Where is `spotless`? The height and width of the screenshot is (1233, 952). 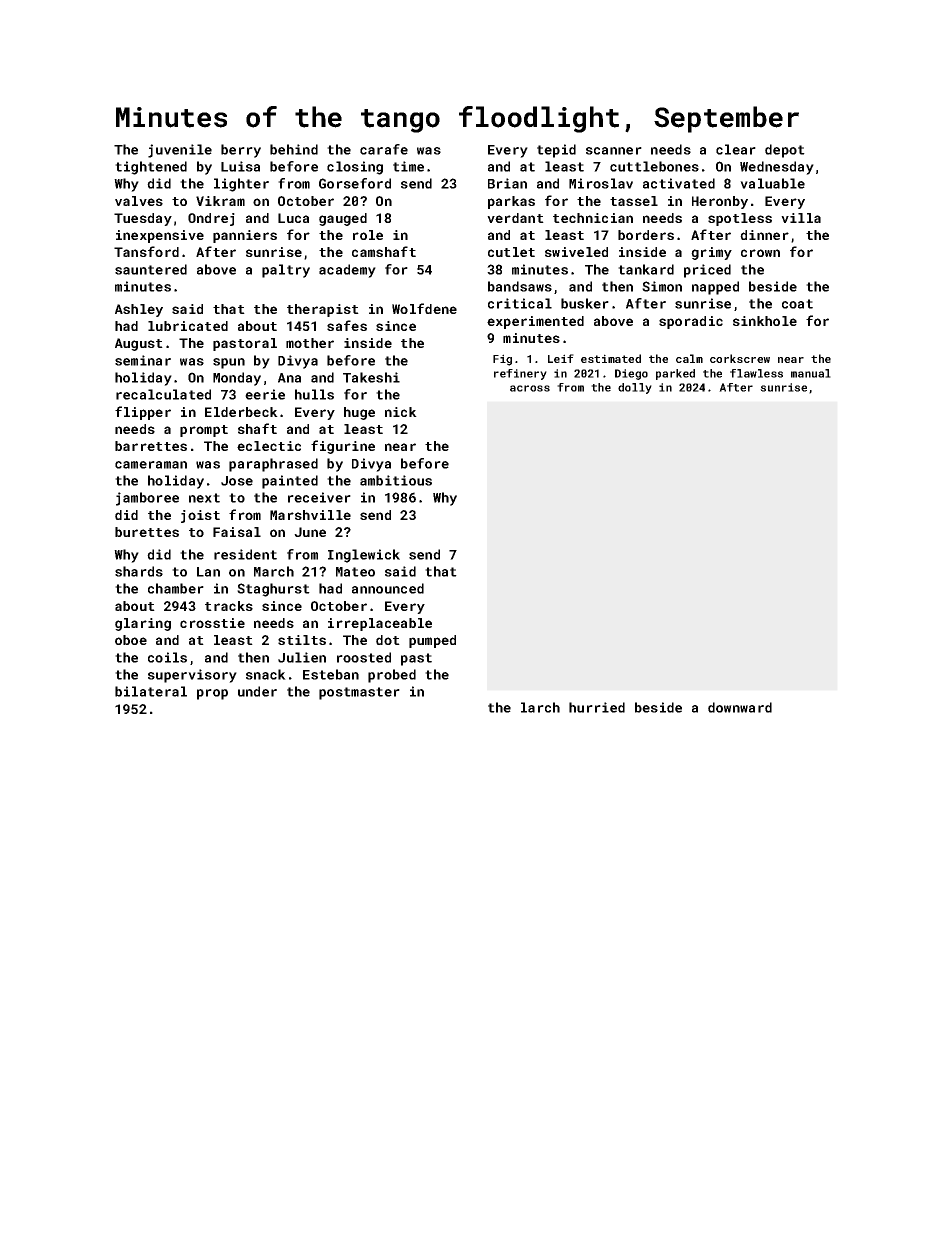 spotless is located at coordinates (740, 219).
